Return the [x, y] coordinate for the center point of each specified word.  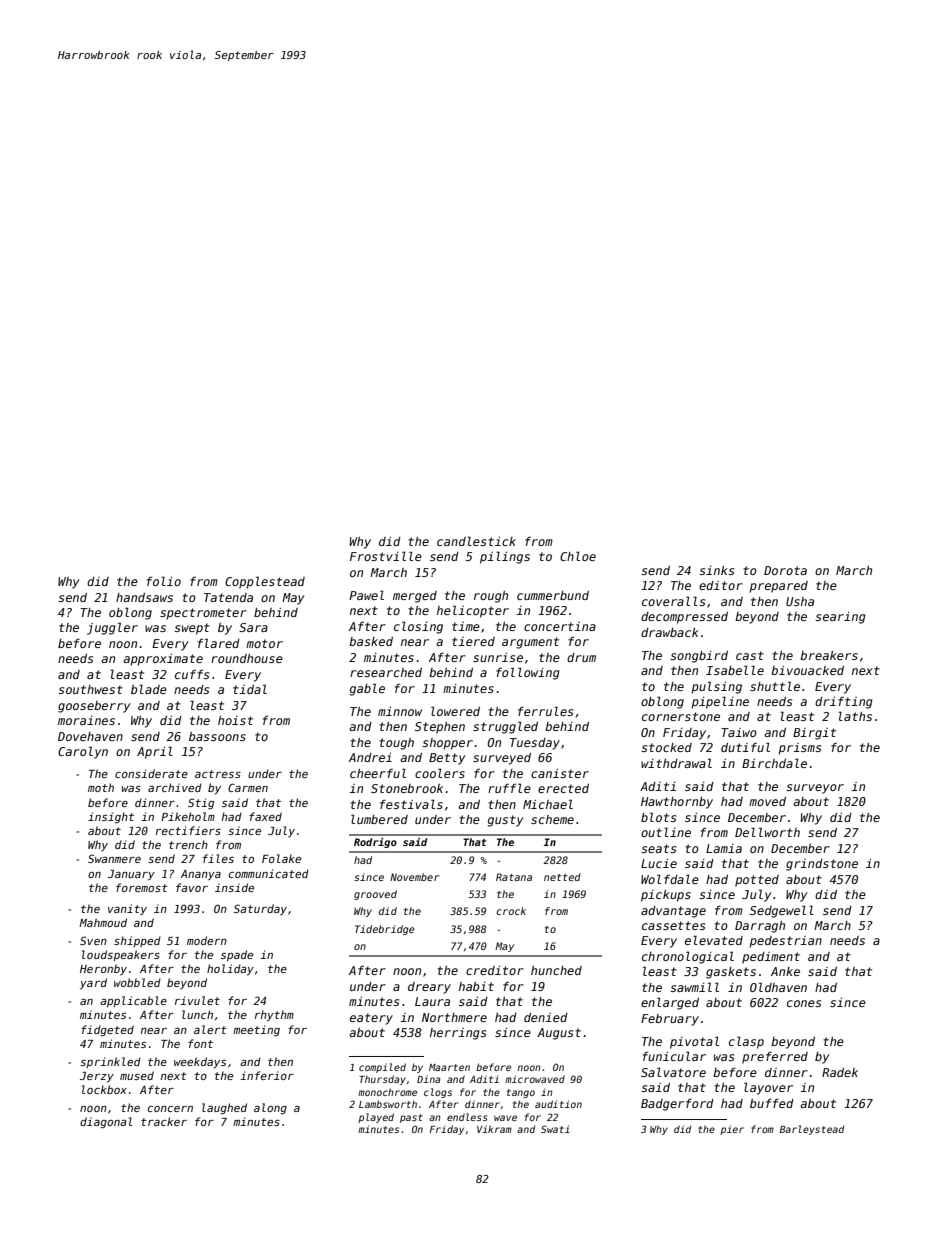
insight [111, 817]
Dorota [785, 570]
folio [164, 581]
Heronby [103, 969]
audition [558, 1104]
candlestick [476, 541]
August [559, 1034]
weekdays [200, 1062]
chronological [688, 957]
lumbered [379, 819]
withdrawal [676, 763]
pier [732, 1130]
